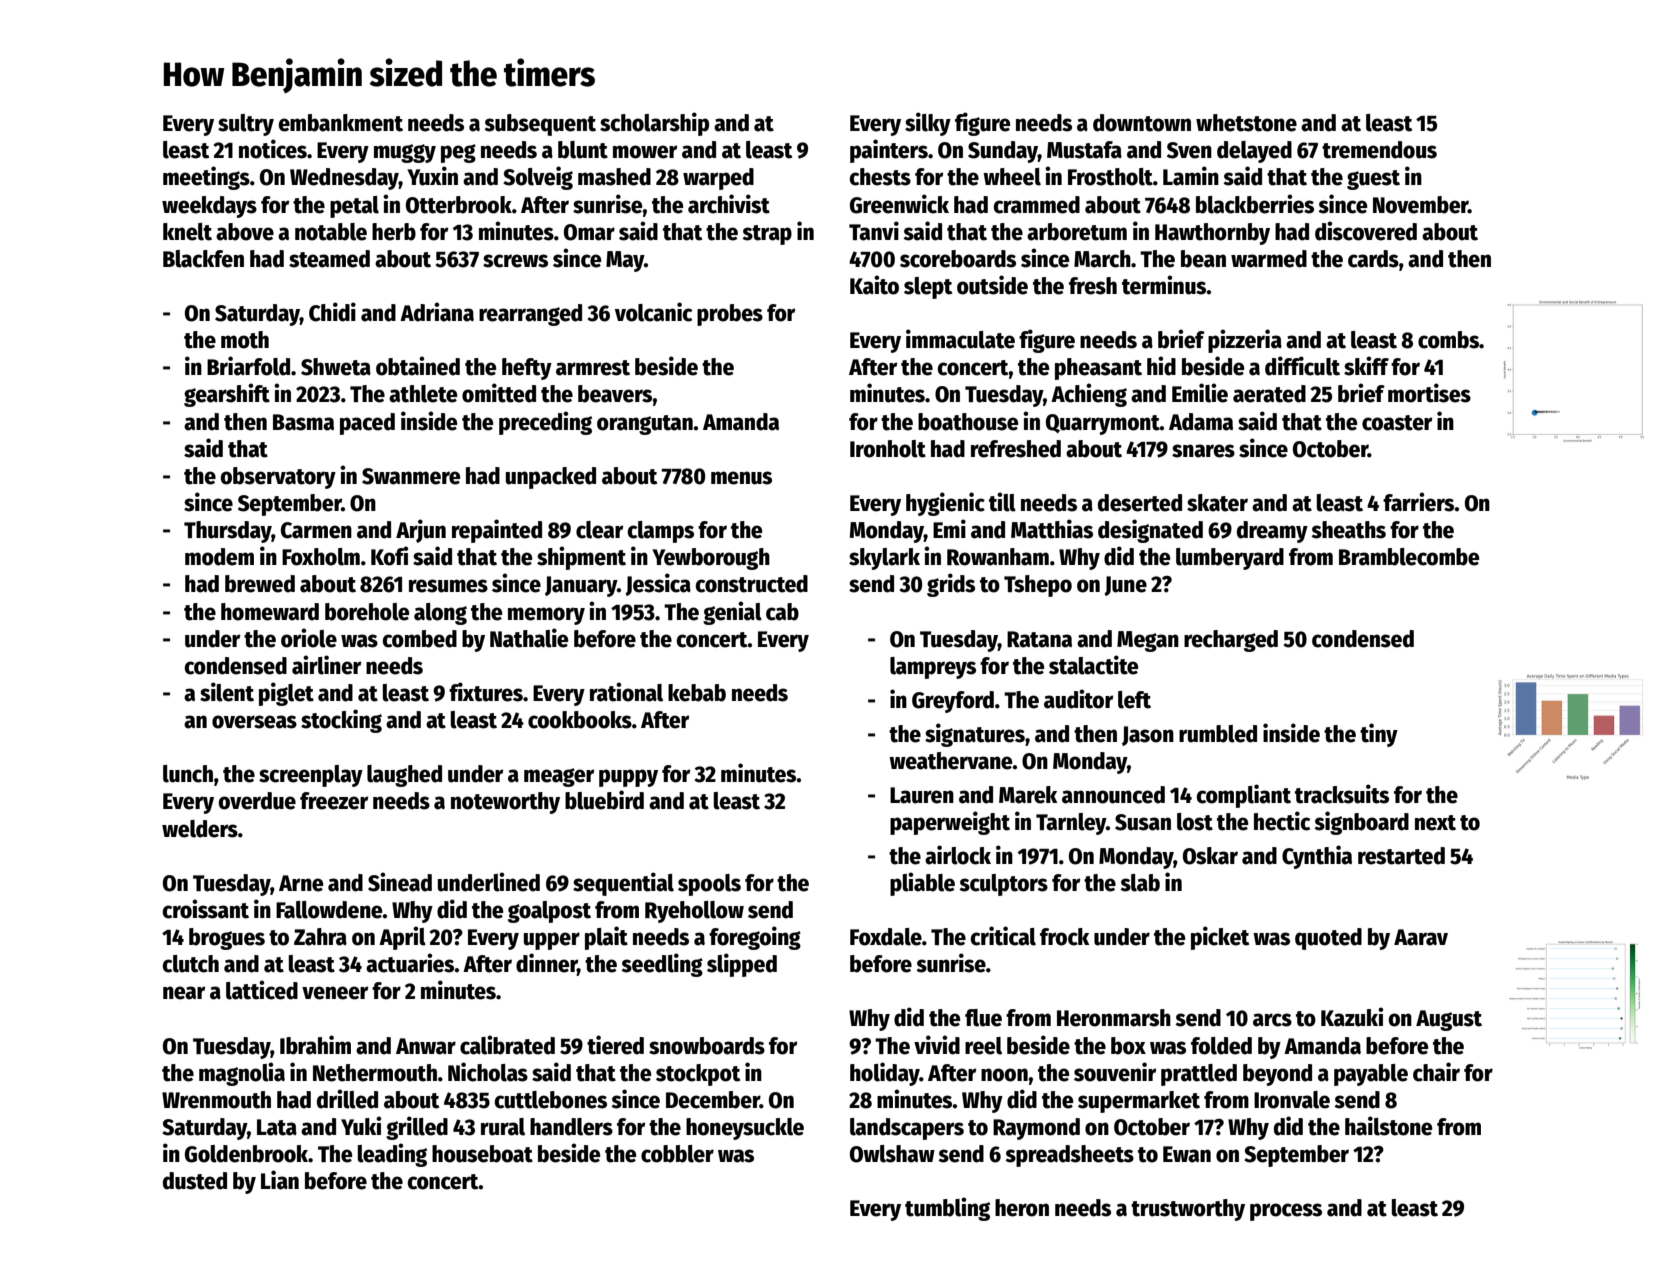 The height and width of the image is (1287, 1665). Describe the element at coordinates (1448, 340) in the image. I see `combs` at that location.
